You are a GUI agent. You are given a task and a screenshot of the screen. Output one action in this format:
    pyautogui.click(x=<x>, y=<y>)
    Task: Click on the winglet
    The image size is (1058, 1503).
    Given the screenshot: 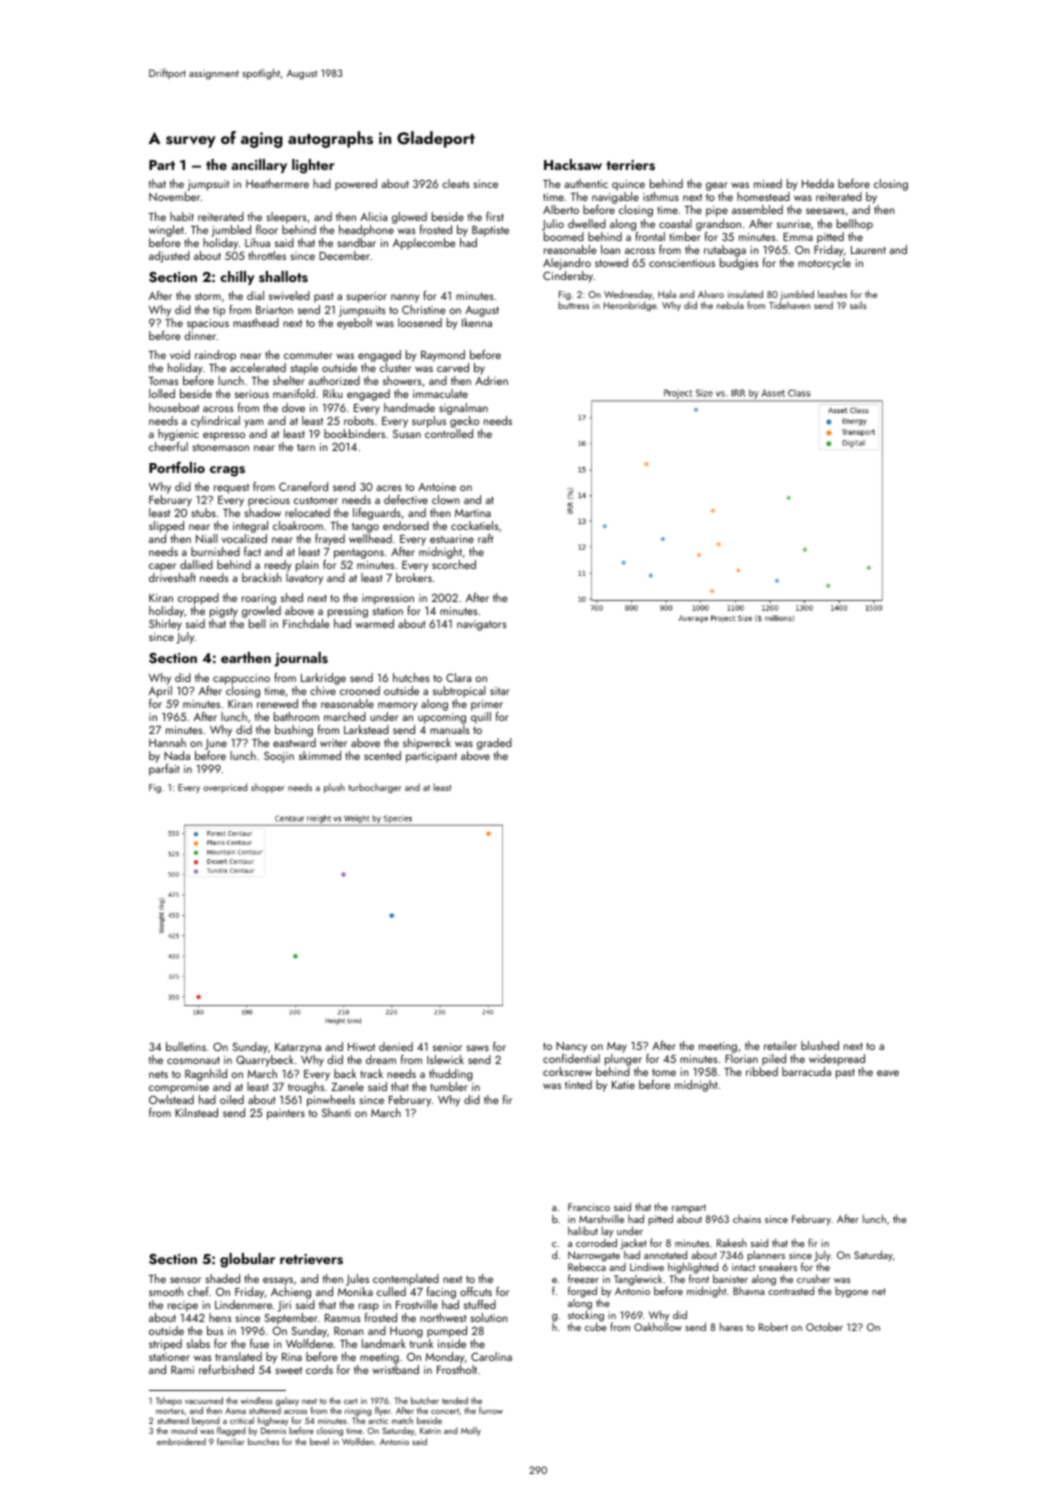 What is the action you would take?
    pyautogui.click(x=166, y=231)
